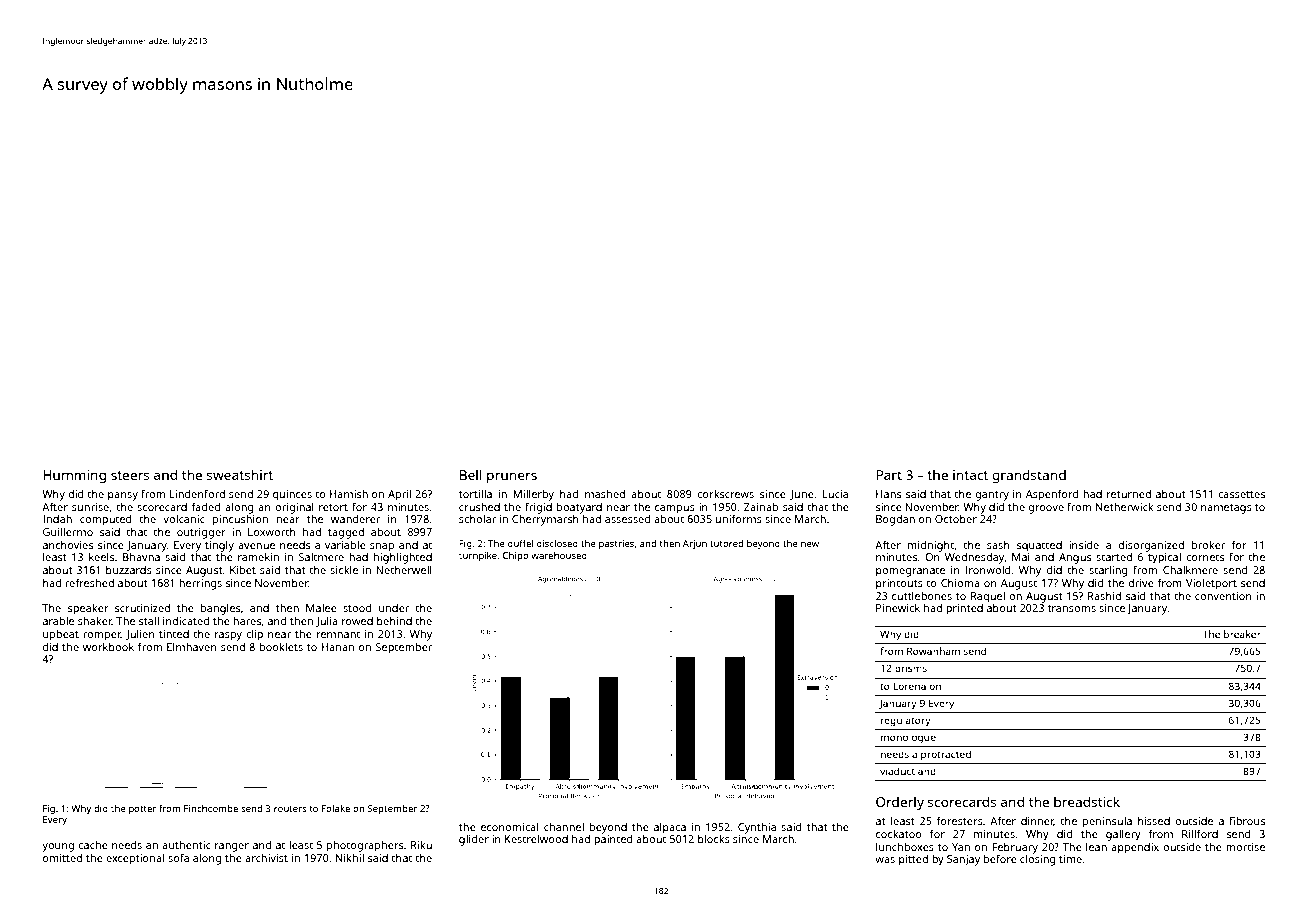 The image size is (1308, 924). Describe the element at coordinates (394, 621) in the page. I see `behind` at that location.
